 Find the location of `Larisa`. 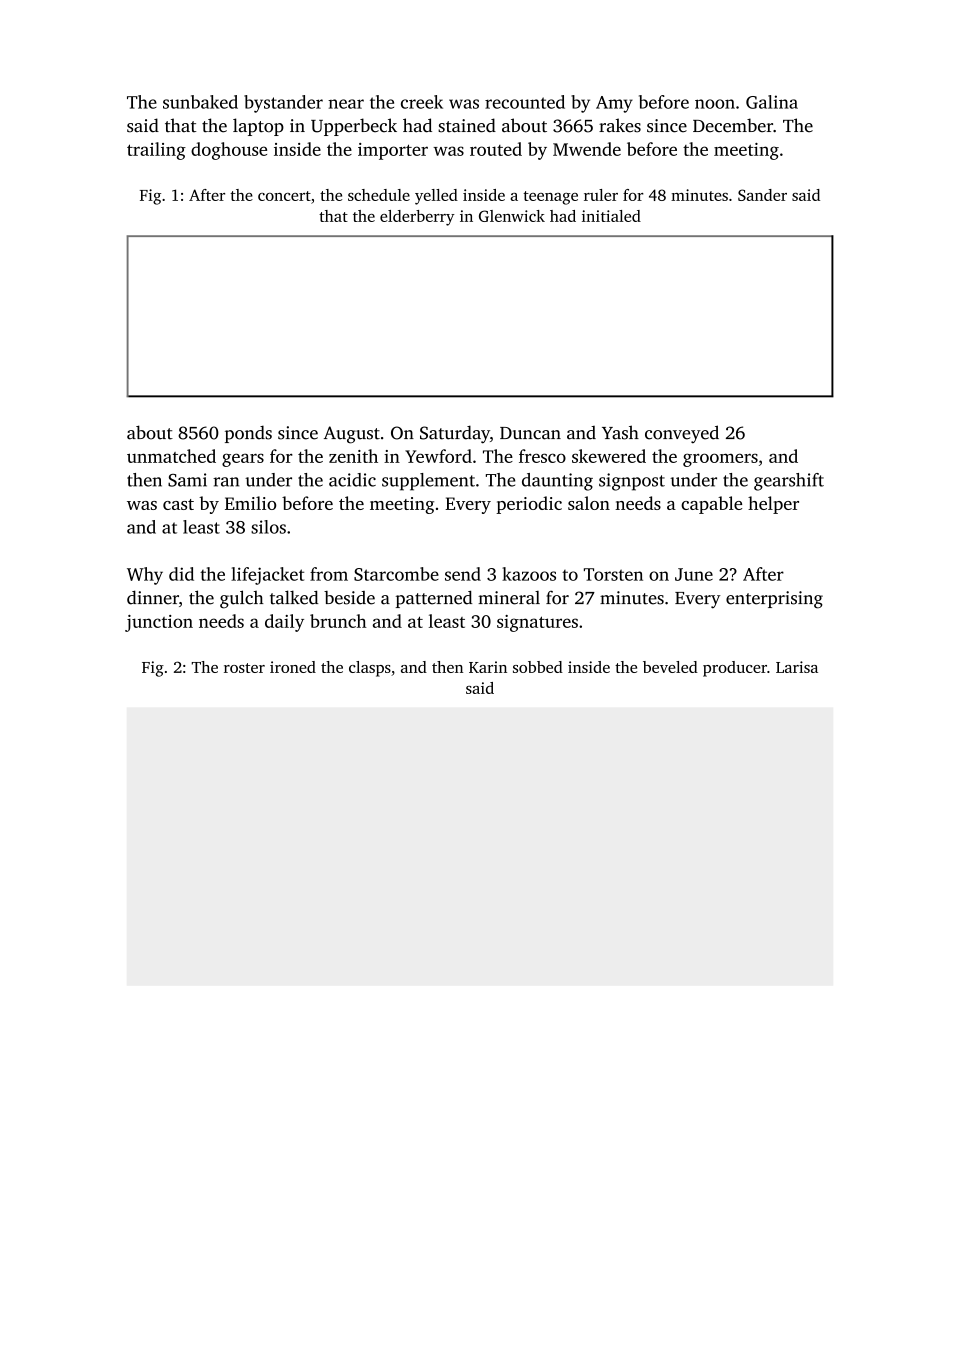

Larisa is located at coordinates (797, 667).
